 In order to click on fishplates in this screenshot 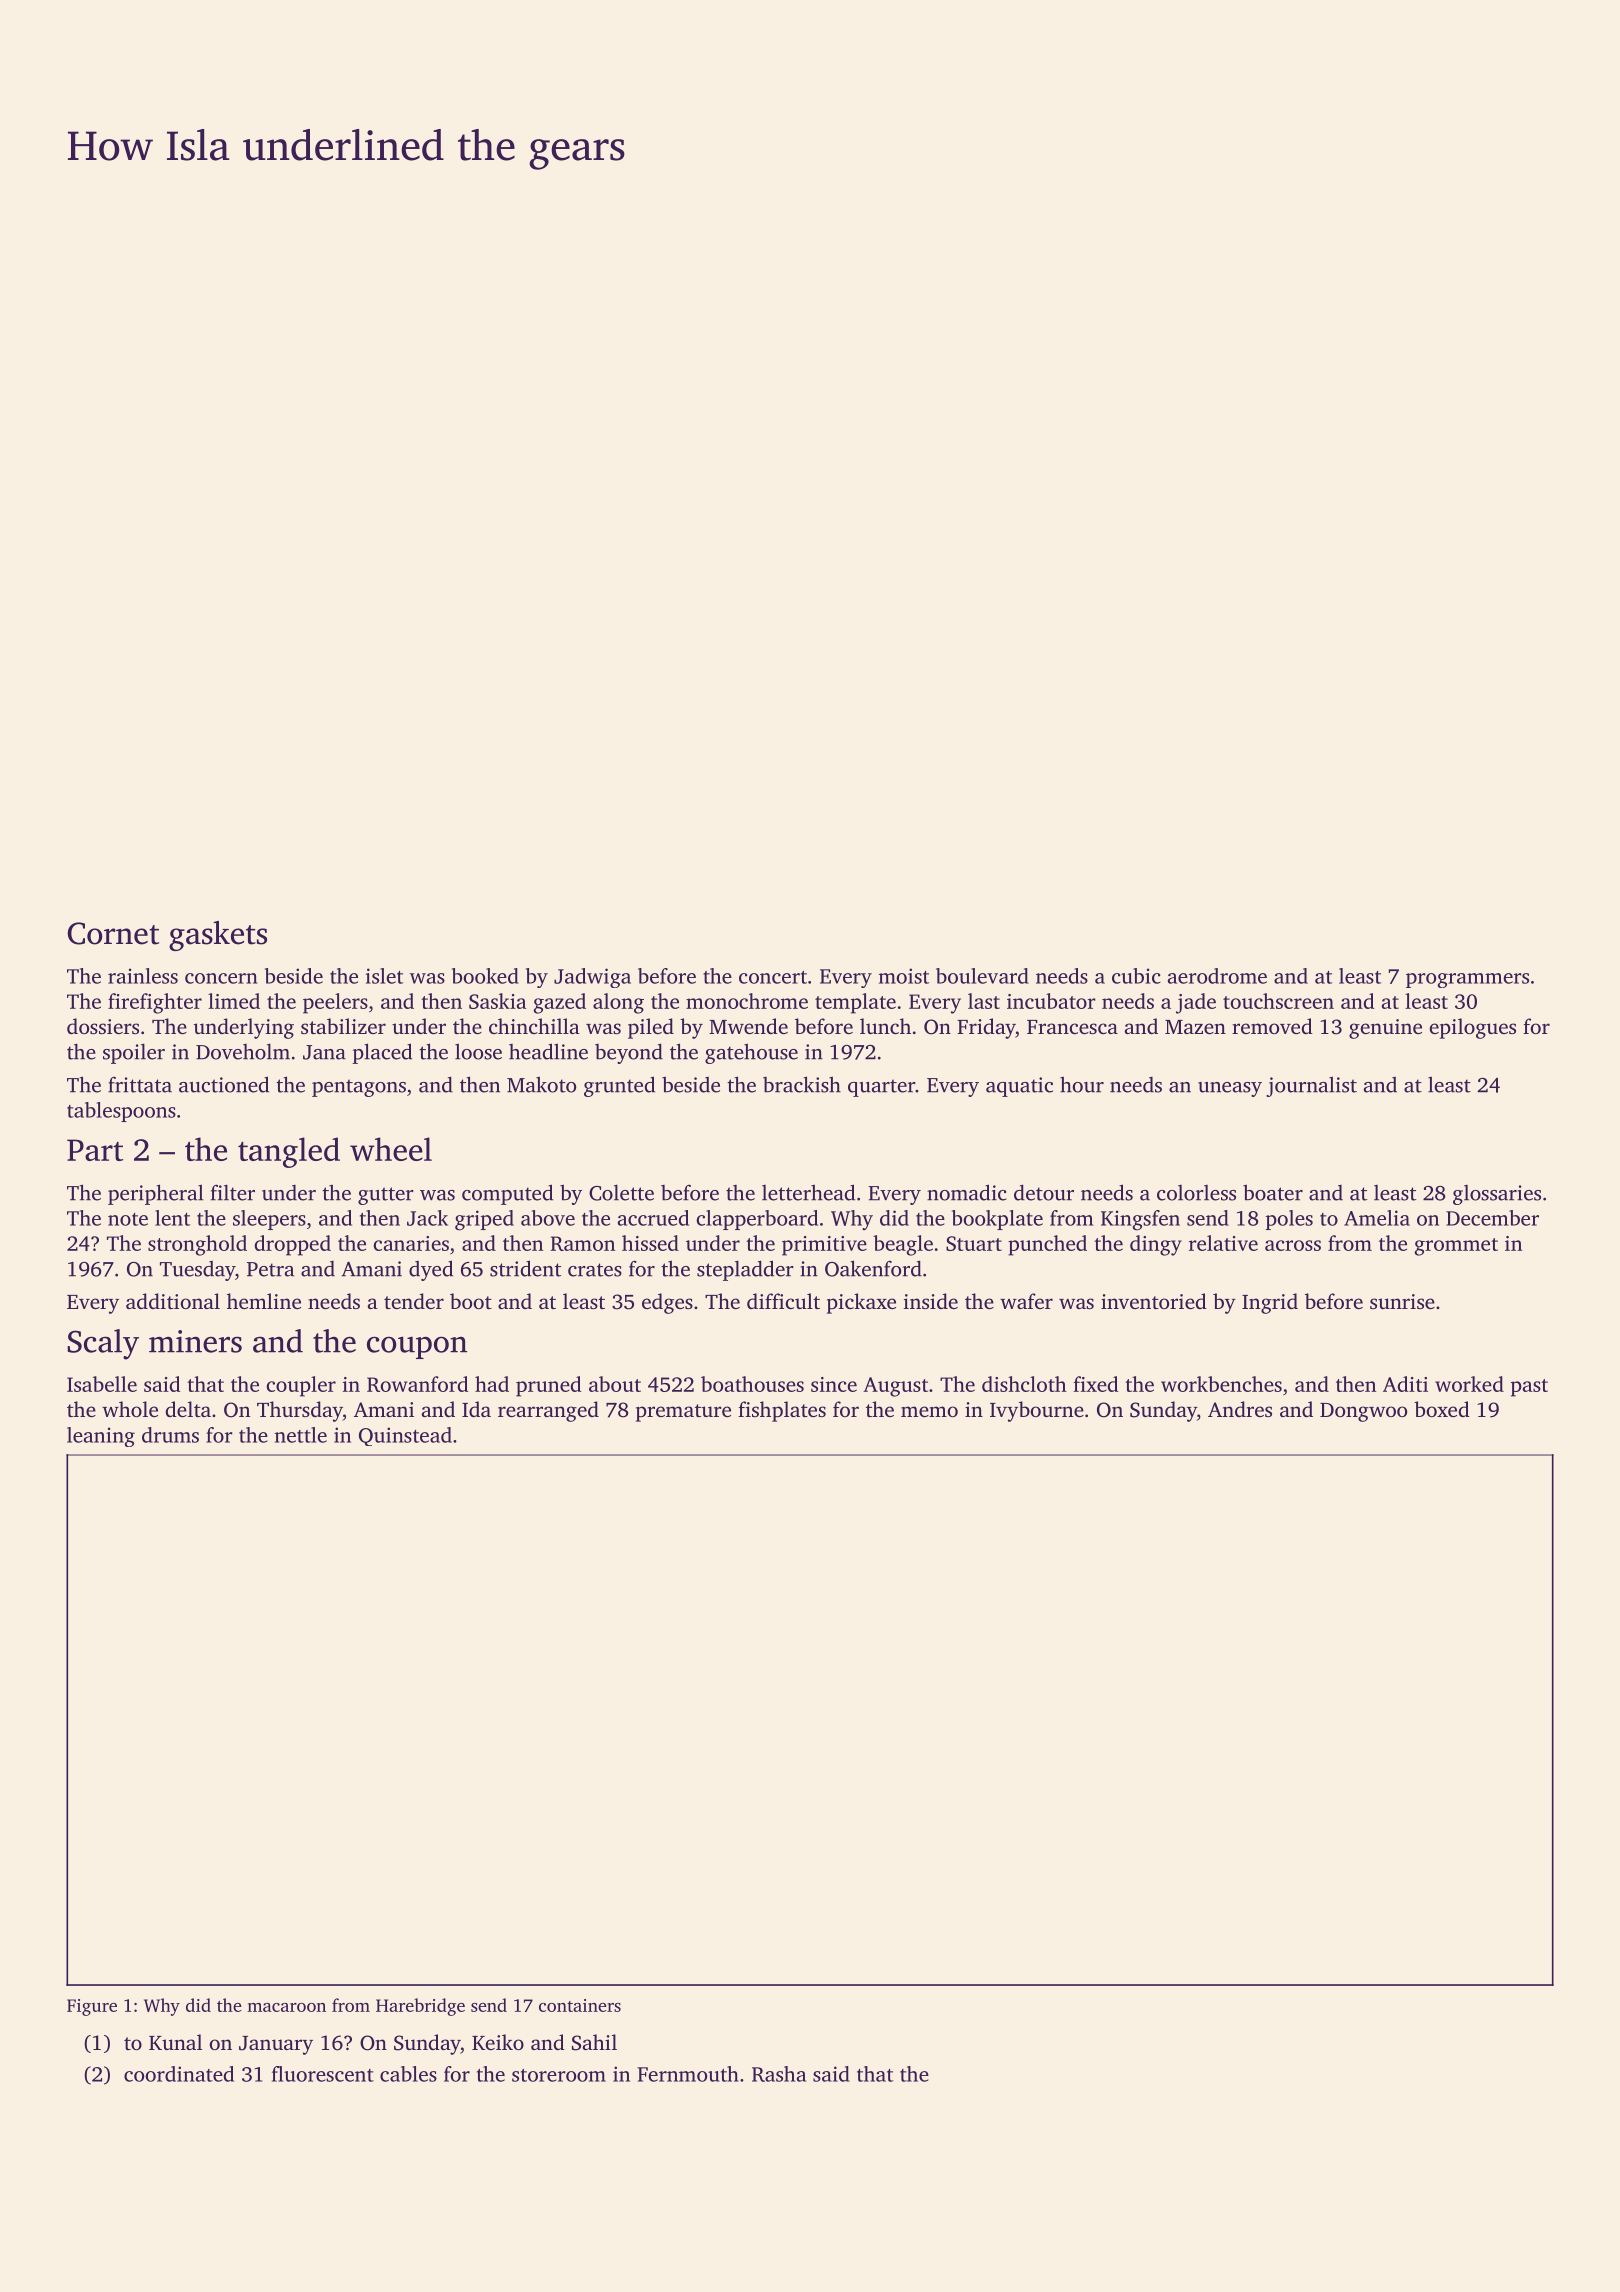, I will do `click(782, 1411)`.
